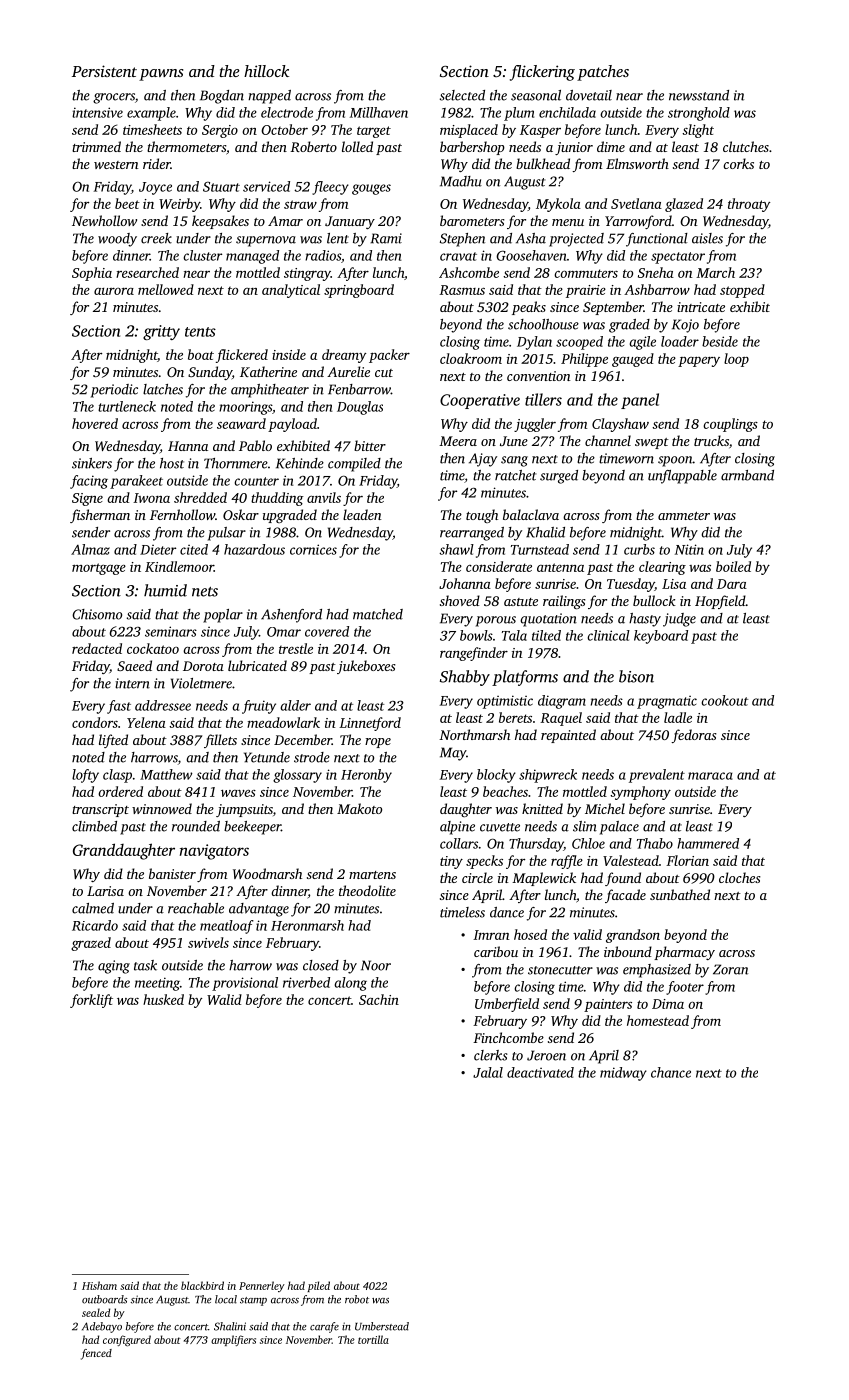 The image size is (849, 1400). What do you see at coordinates (145, 965) in the screenshot?
I see `task` at bounding box center [145, 965].
